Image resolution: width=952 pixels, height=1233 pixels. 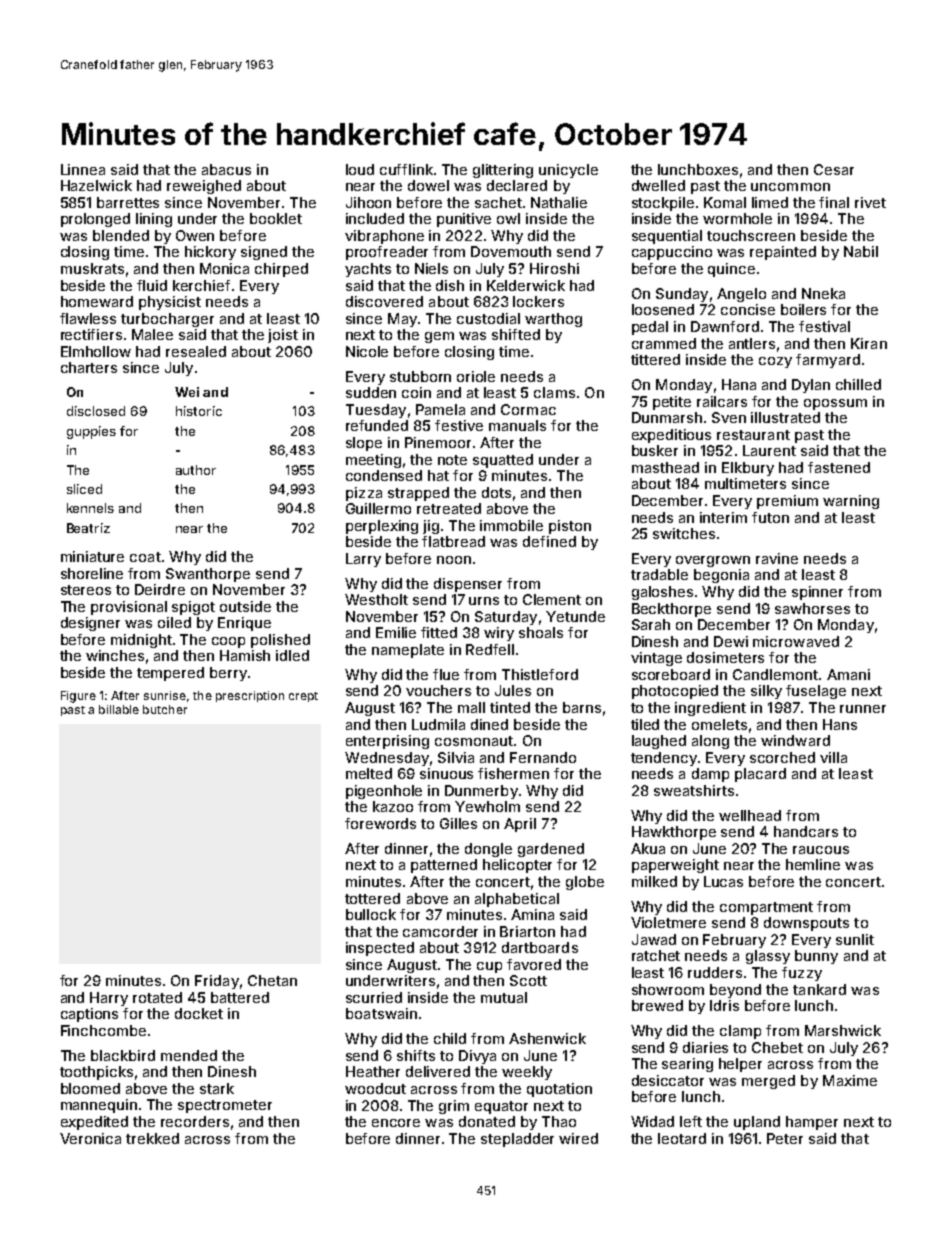 I want to click on overgrown, so click(x=713, y=561).
